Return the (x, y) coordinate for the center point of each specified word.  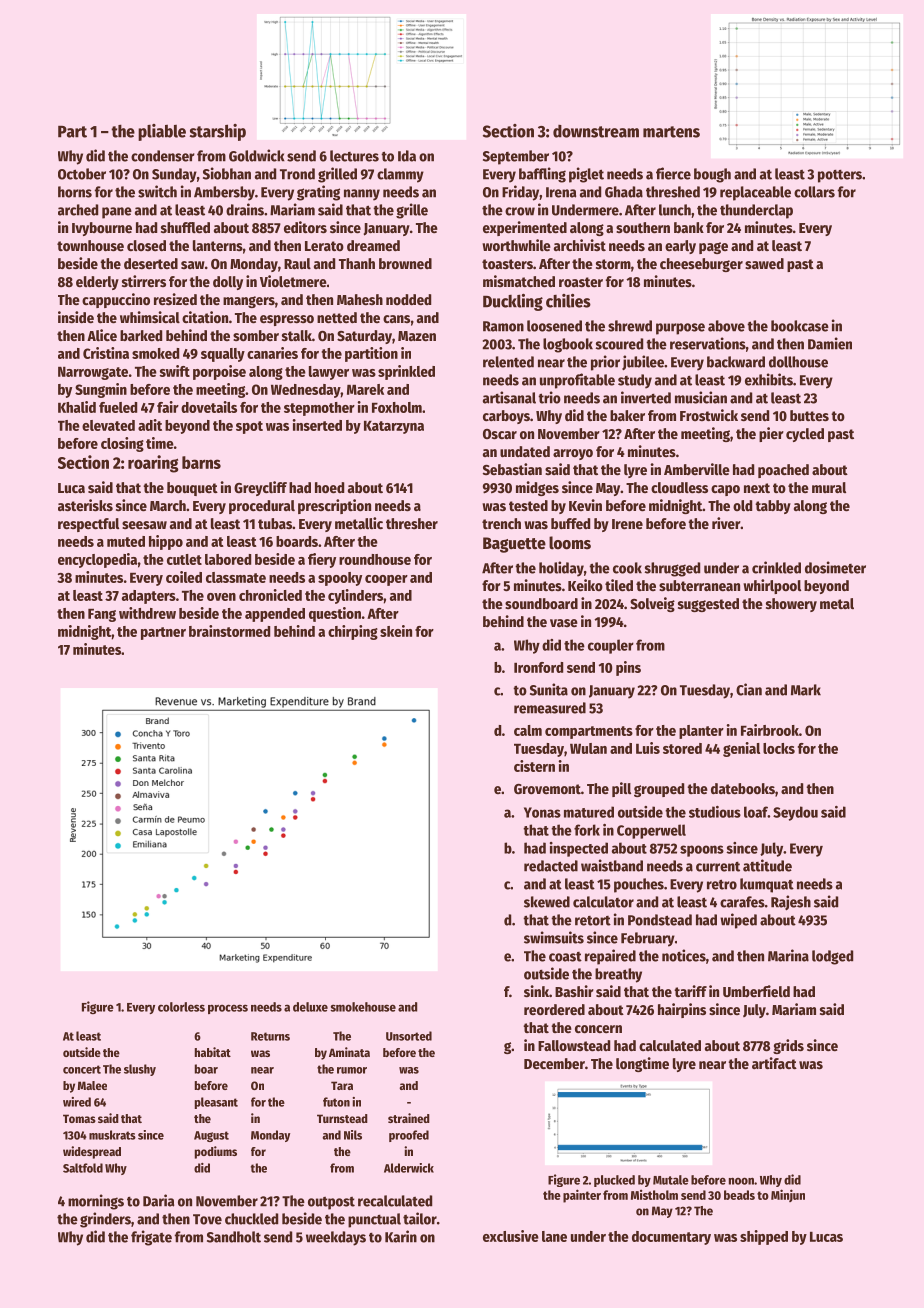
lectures (354, 156)
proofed (409, 1136)
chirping (353, 632)
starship (218, 132)
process (228, 1009)
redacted (551, 866)
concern (598, 1029)
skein (396, 631)
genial (741, 749)
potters (840, 176)
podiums (216, 1152)
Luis (648, 748)
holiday (561, 569)
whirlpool (772, 586)
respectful (88, 525)
